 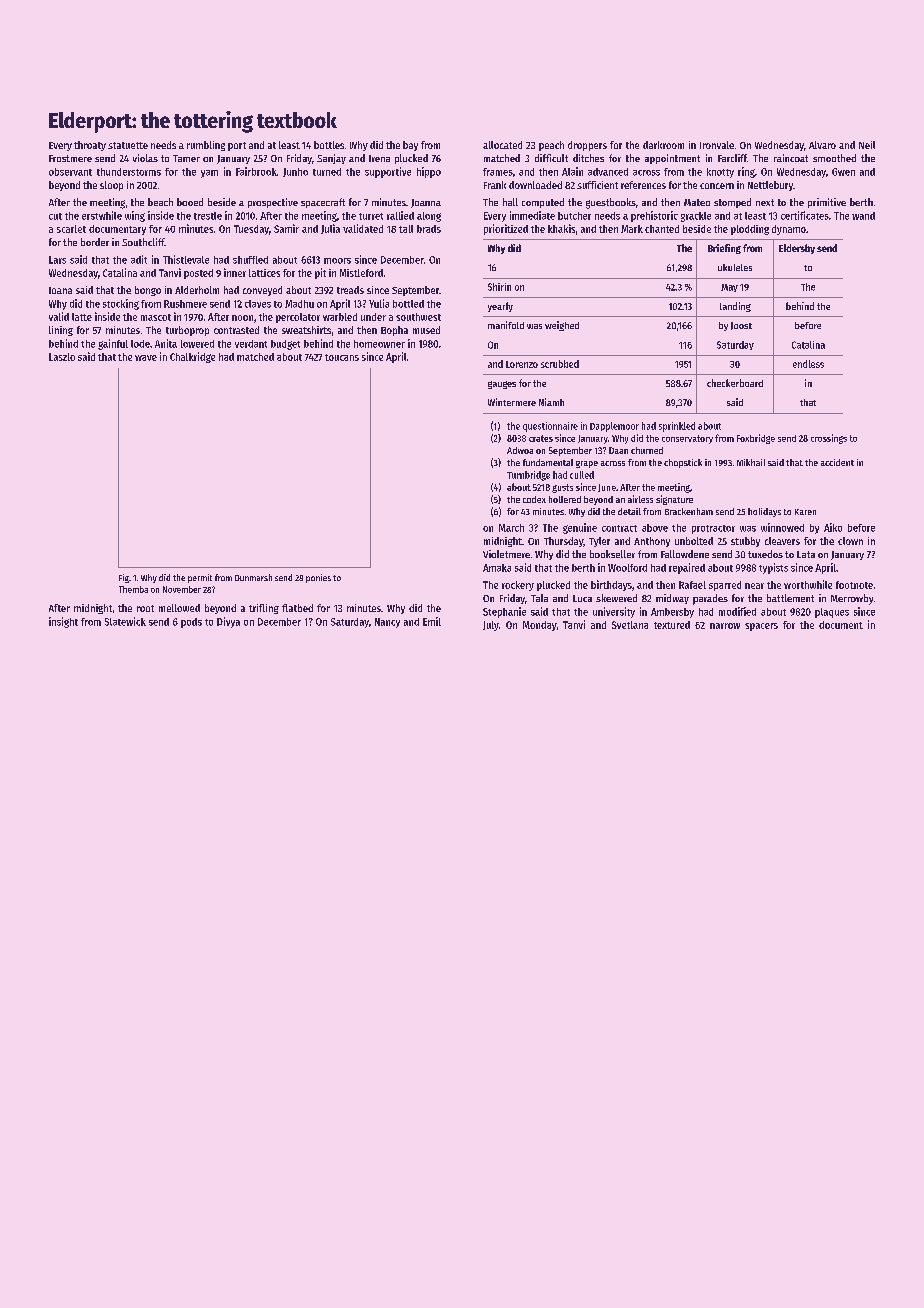 I want to click on Stephanie, so click(x=504, y=612).
